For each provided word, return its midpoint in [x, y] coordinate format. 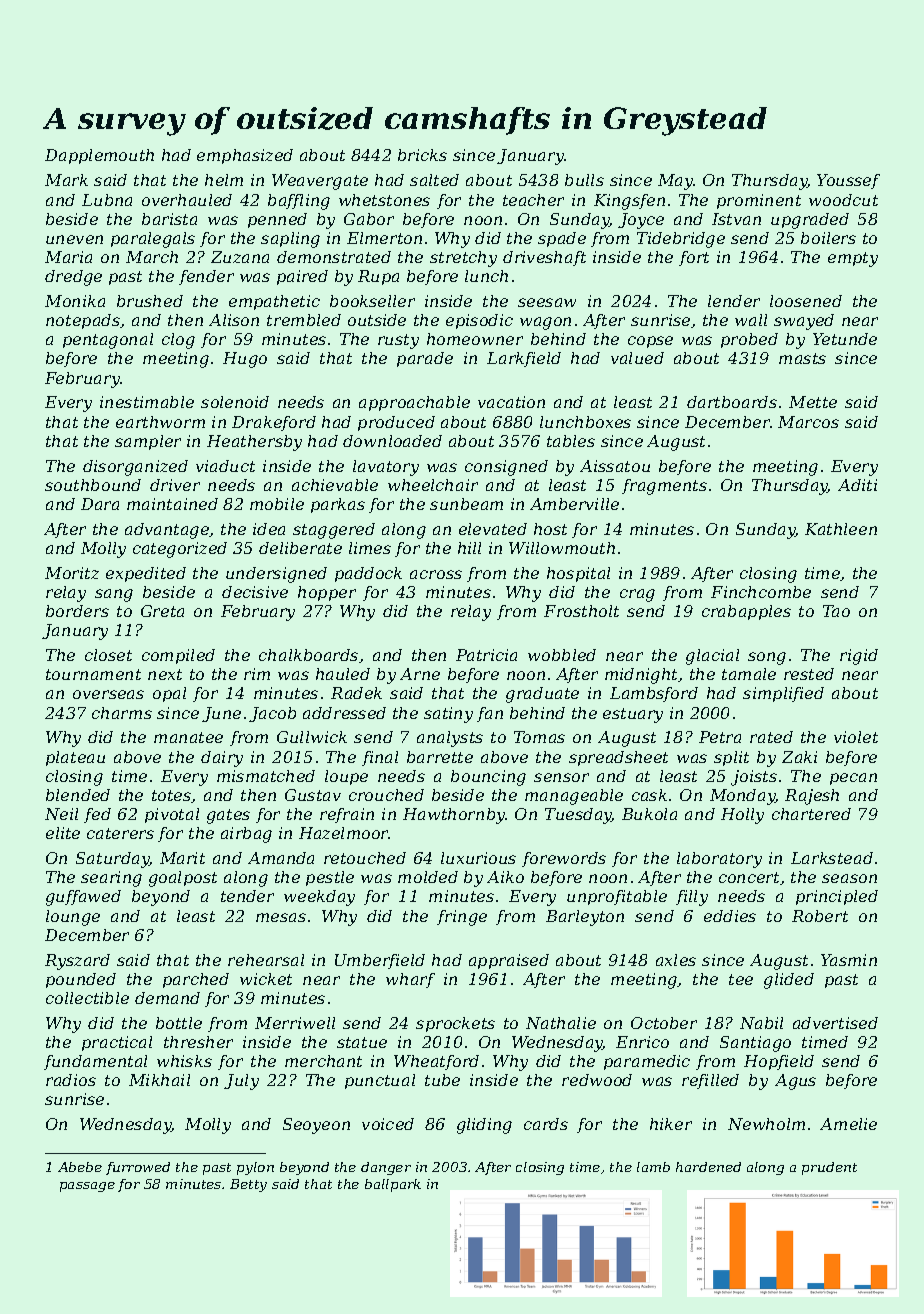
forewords [564, 859]
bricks [422, 155]
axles [676, 960]
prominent [759, 201]
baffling [299, 202]
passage [87, 1187]
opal [169, 694]
